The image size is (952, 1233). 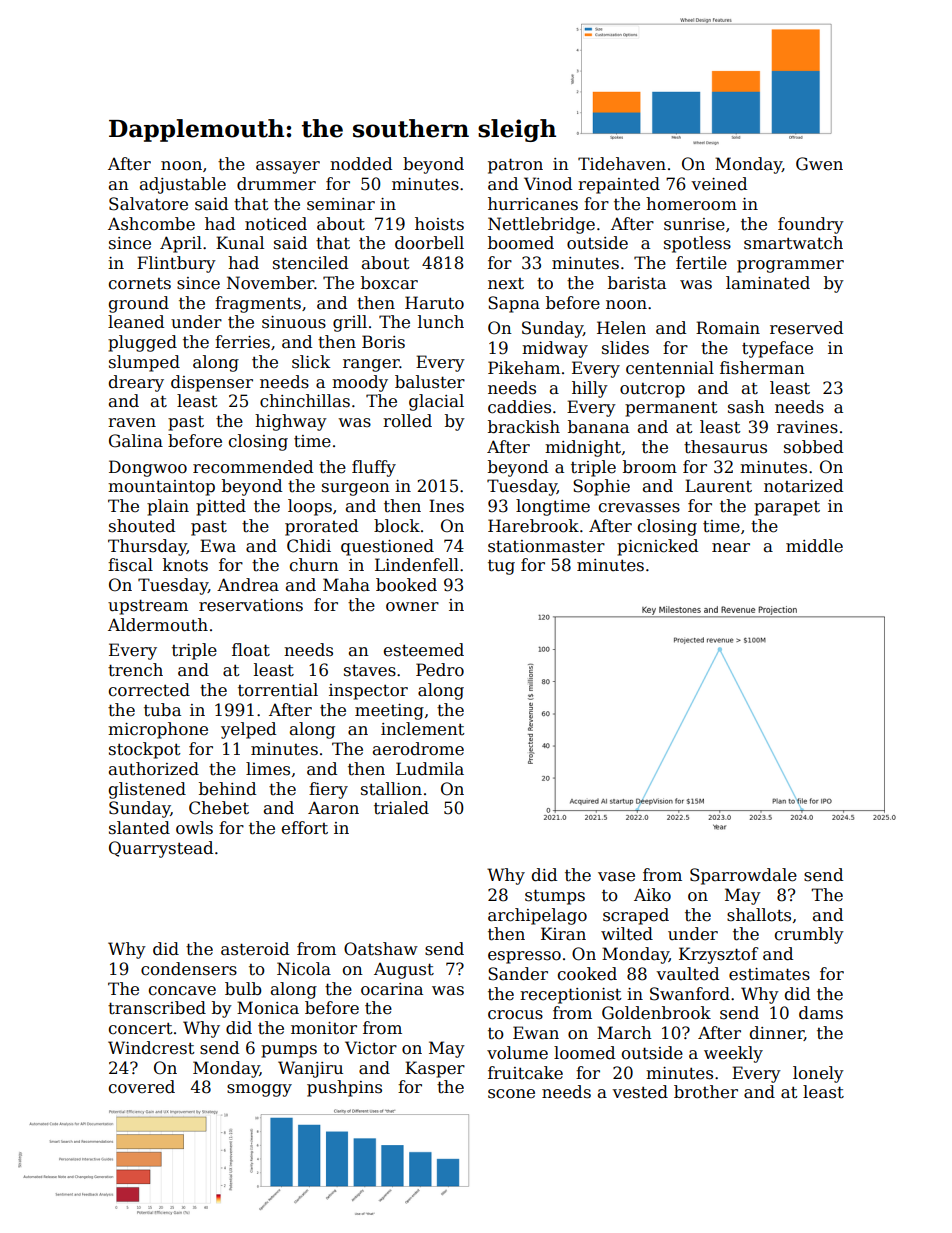 What do you see at coordinates (521, 243) in the screenshot?
I see `boomed` at bounding box center [521, 243].
